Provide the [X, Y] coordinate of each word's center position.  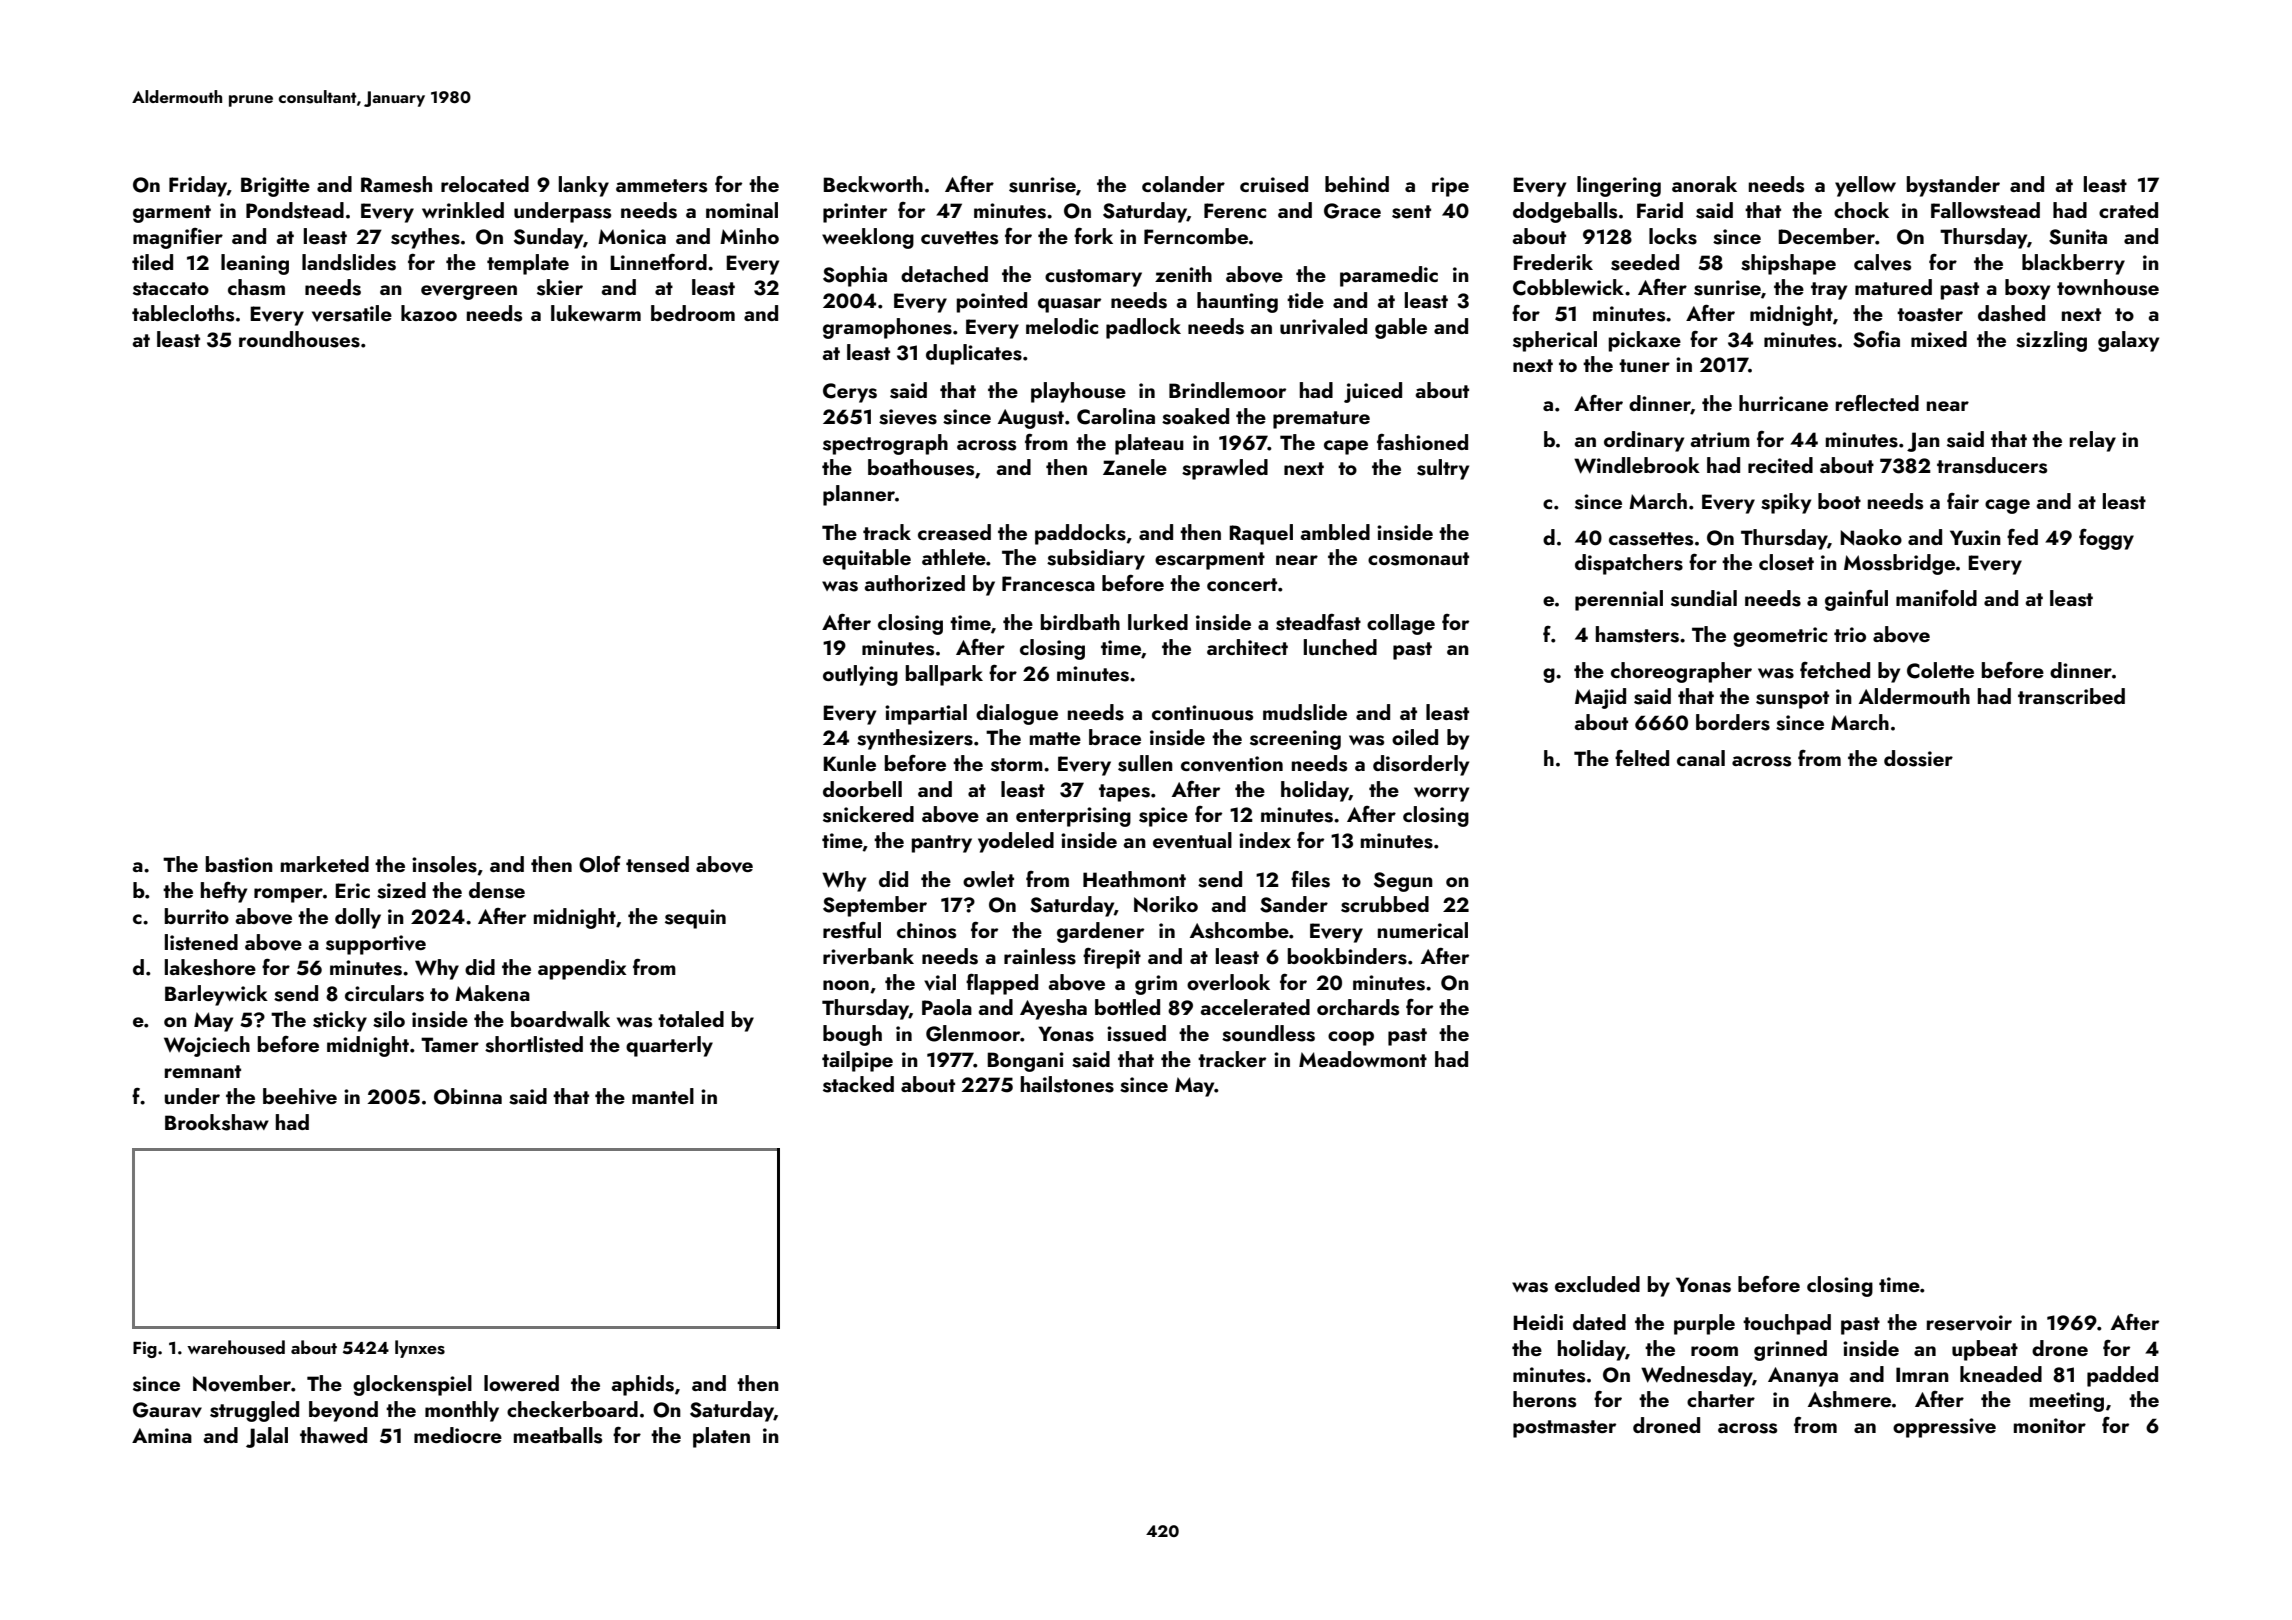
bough [852, 1035]
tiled [152, 262]
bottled [1127, 1007]
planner [859, 495]
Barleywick [216, 995]
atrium [1720, 439]
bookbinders [1347, 956]
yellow [1865, 186]
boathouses [921, 467]
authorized [914, 583]
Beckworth [873, 184]
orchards [1358, 1007]
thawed [333, 1435]
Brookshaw [217, 1122]
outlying [860, 675]
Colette [1940, 670]
